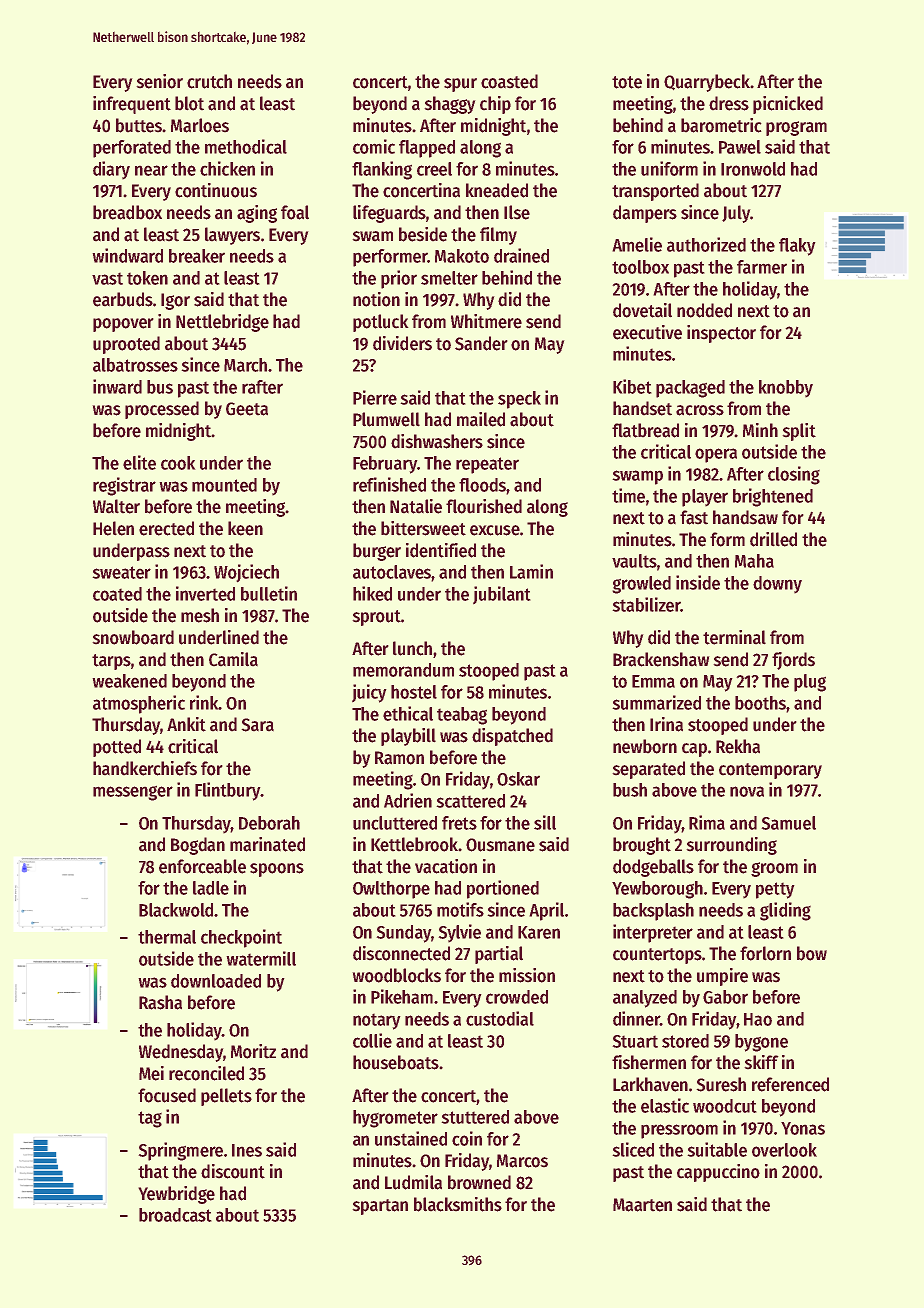 The width and height of the screenshot is (924, 1308). What do you see at coordinates (707, 83) in the screenshot?
I see `Quarrybeck` at bounding box center [707, 83].
